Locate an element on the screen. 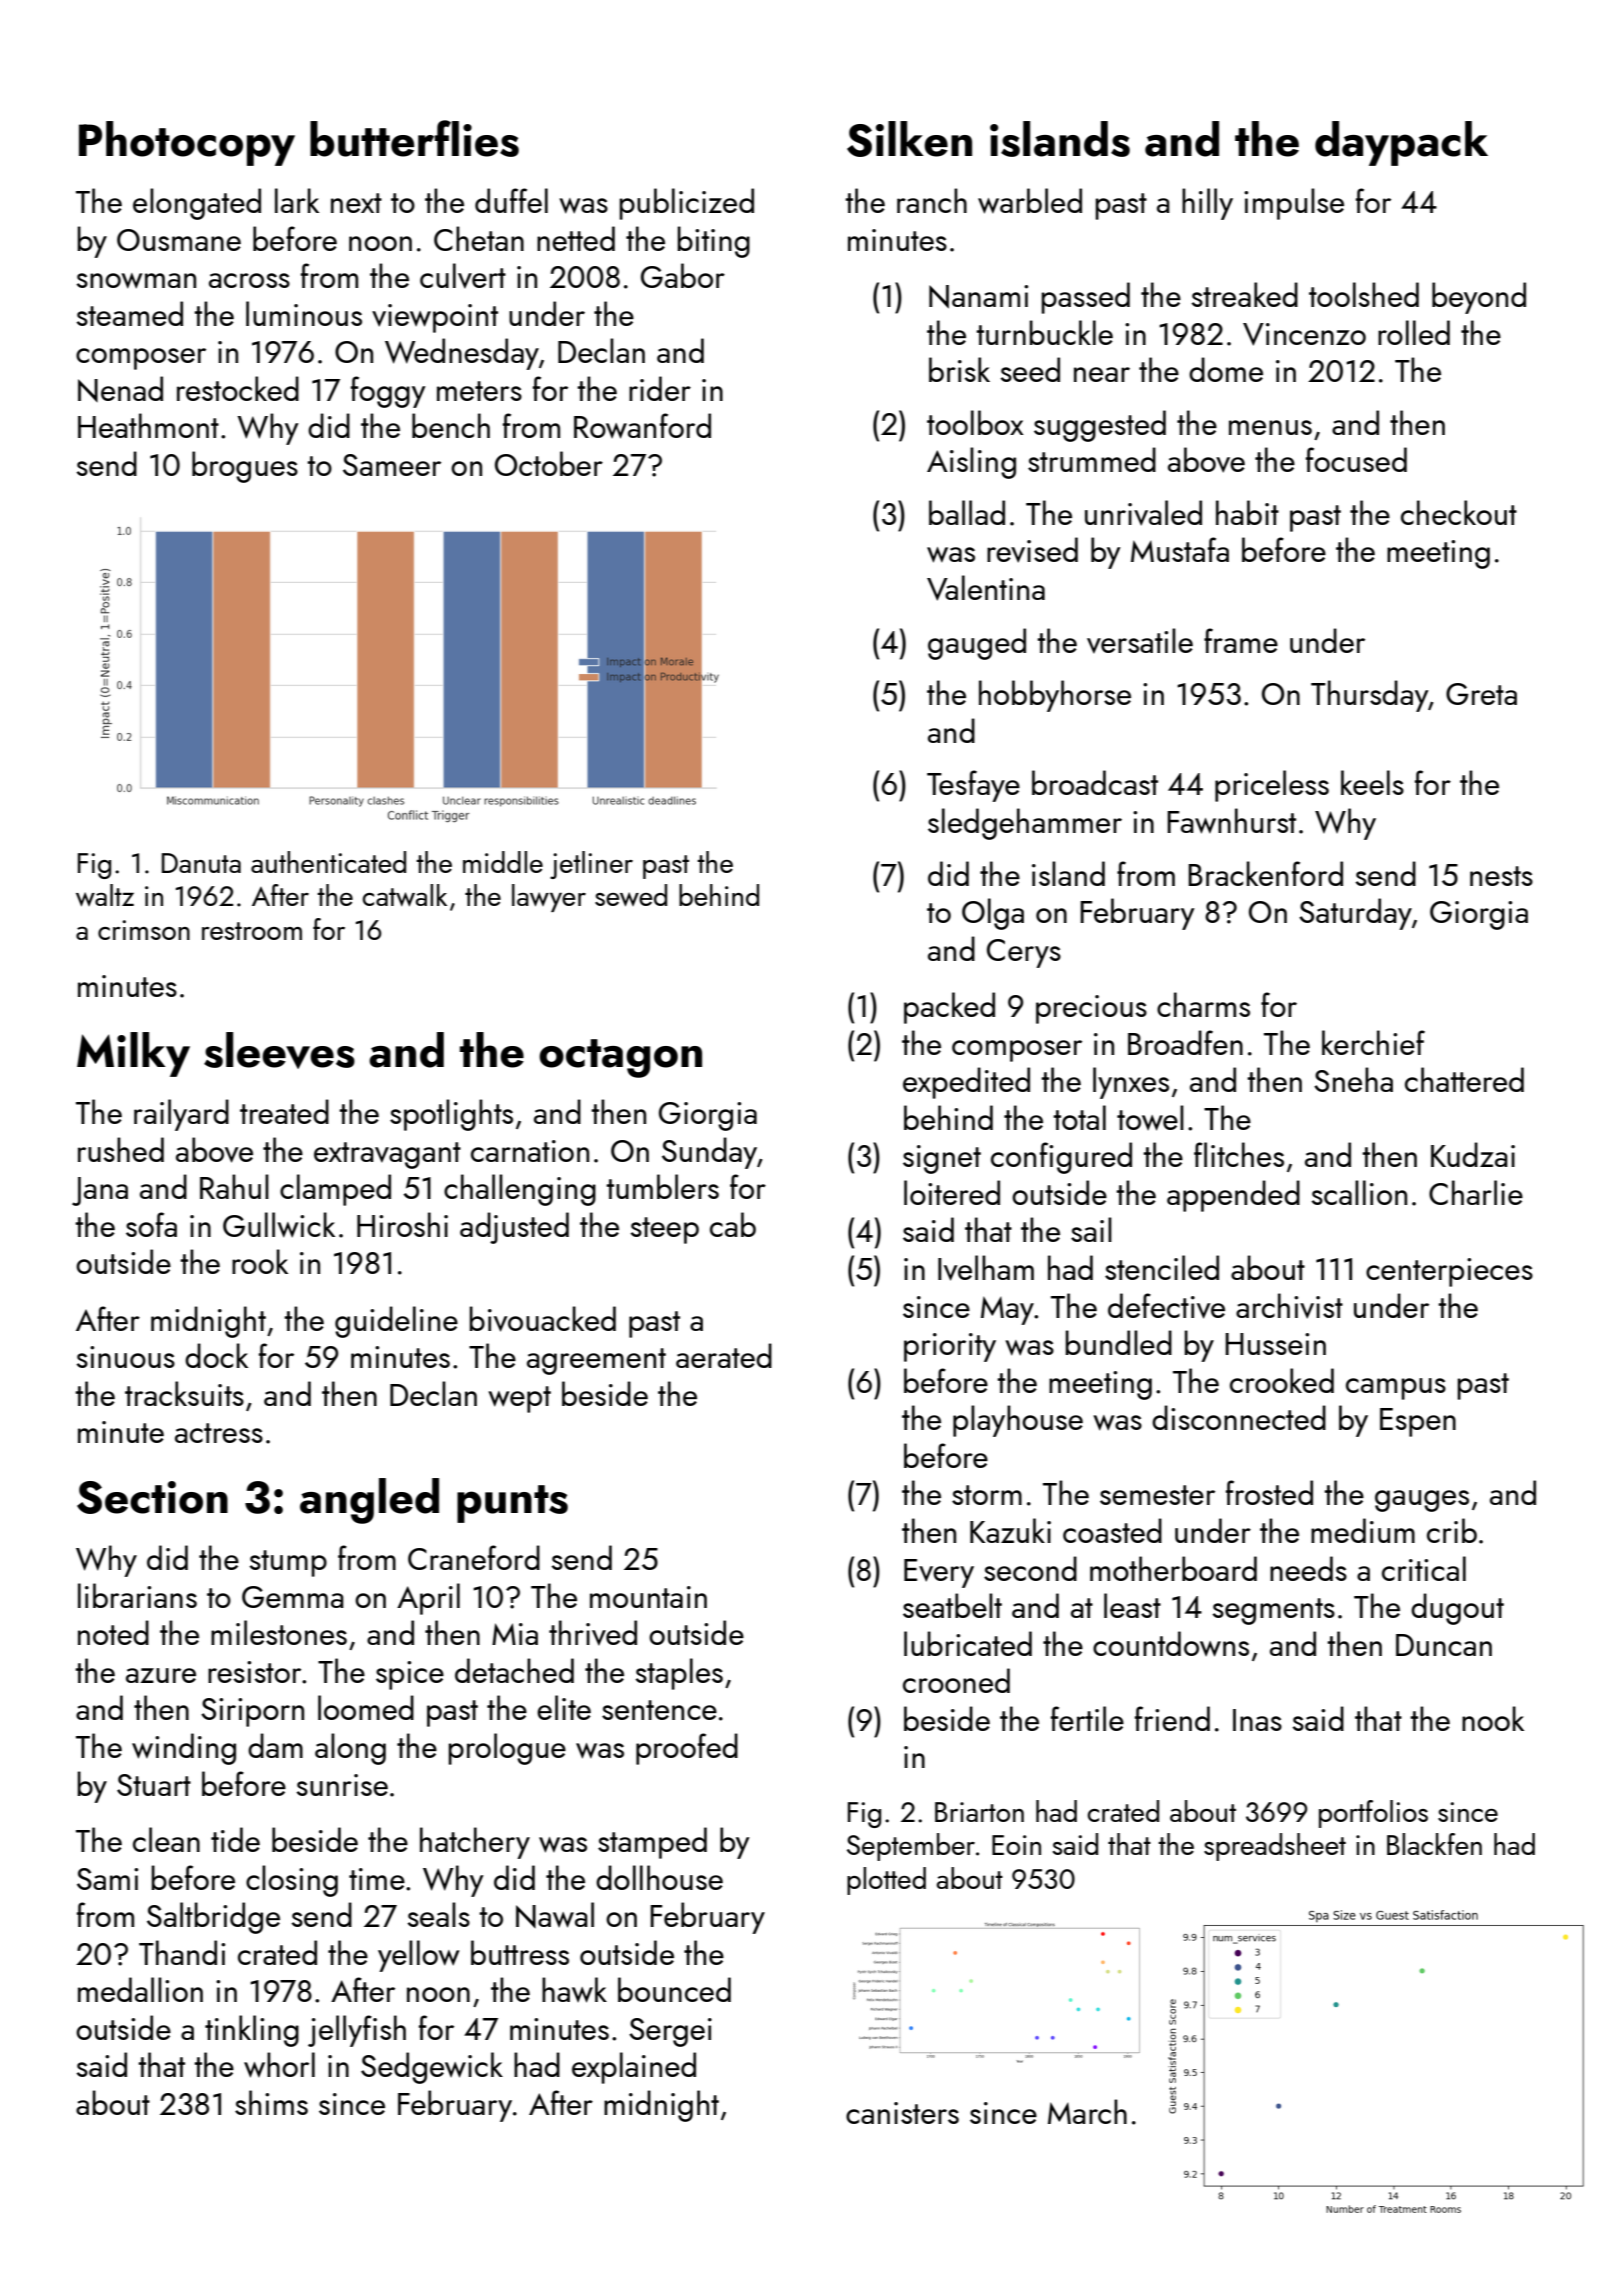  Silken is located at coordinates (909, 139).
